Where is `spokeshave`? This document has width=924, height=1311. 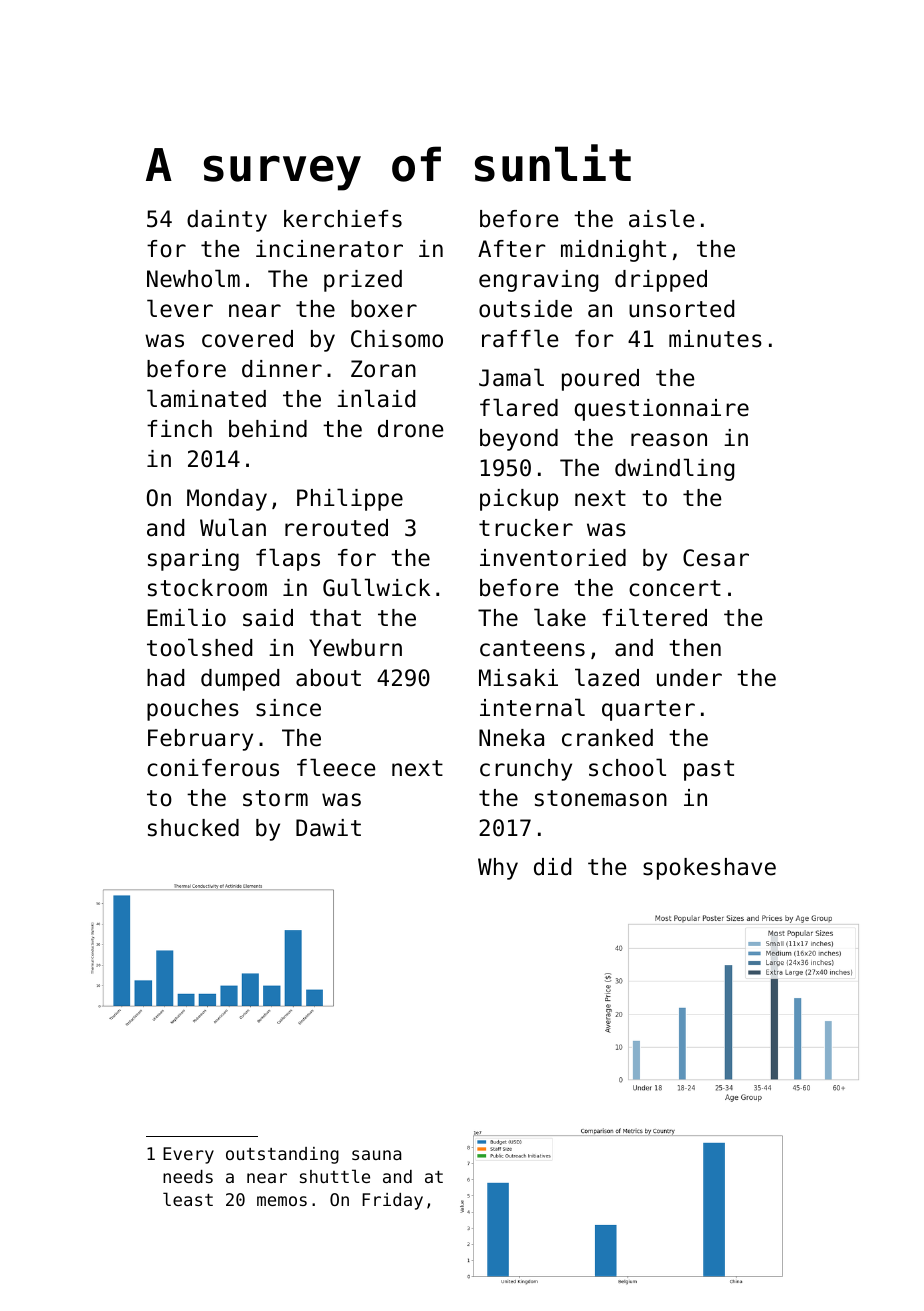 spokeshave is located at coordinates (709, 869).
